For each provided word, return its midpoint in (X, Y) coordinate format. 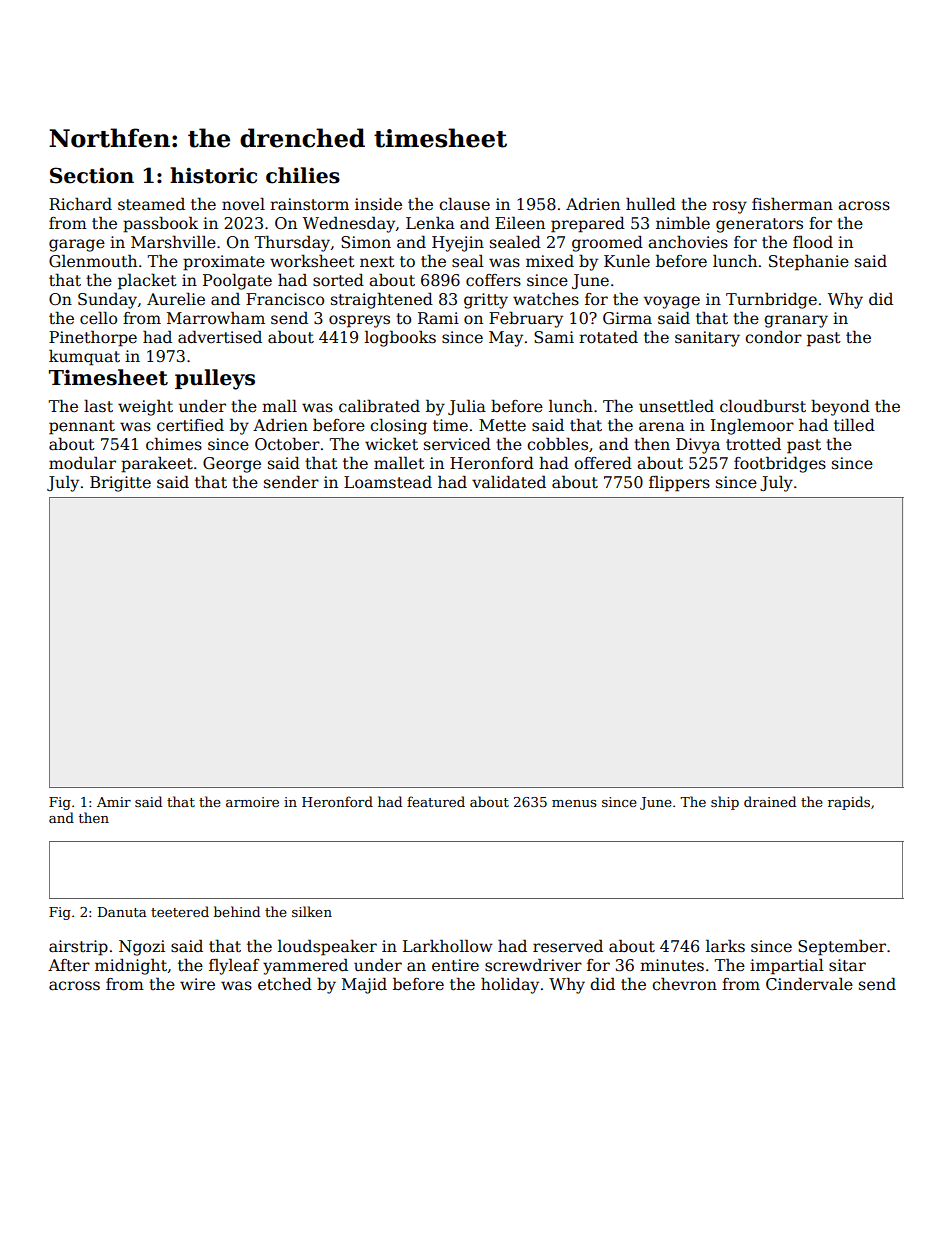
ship (725, 803)
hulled (651, 203)
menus (574, 803)
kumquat (84, 357)
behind (237, 911)
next (377, 262)
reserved (568, 945)
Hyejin (458, 244)
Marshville (173, 242)
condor (773, 336)
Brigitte (120, 484)
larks (725, 946)
